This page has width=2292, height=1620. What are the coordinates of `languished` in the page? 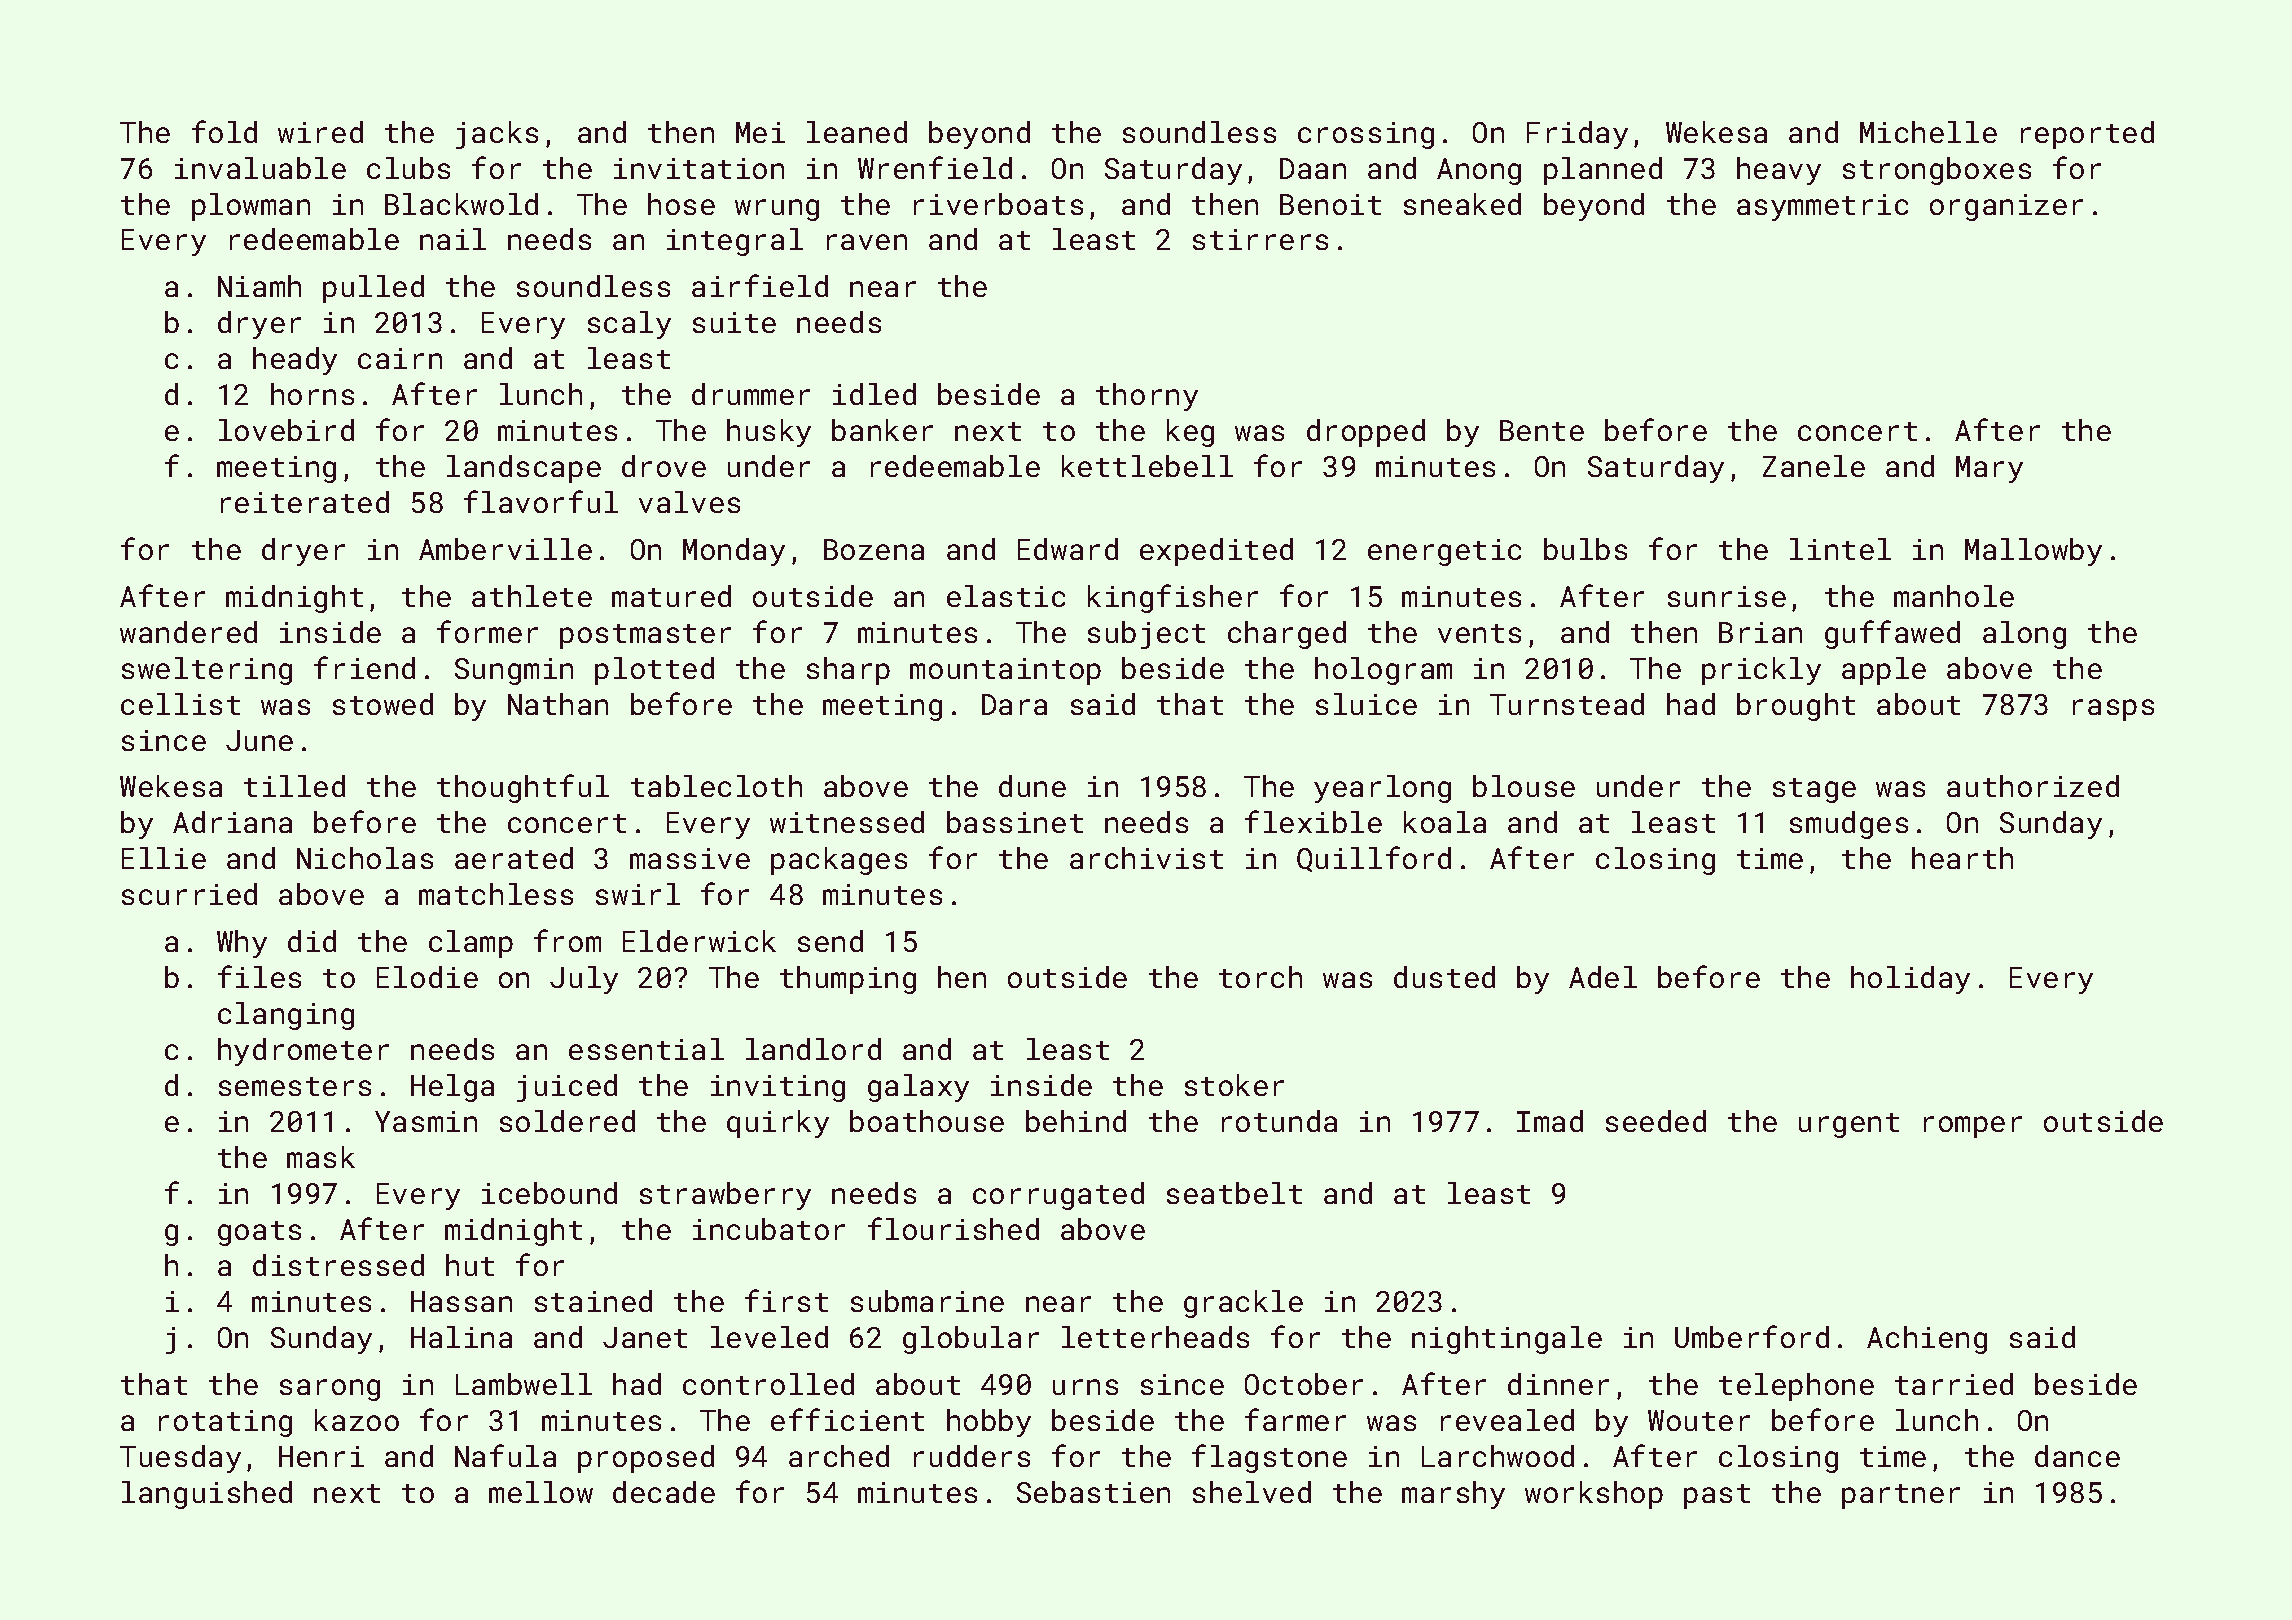 It's located at (207, 1495).
